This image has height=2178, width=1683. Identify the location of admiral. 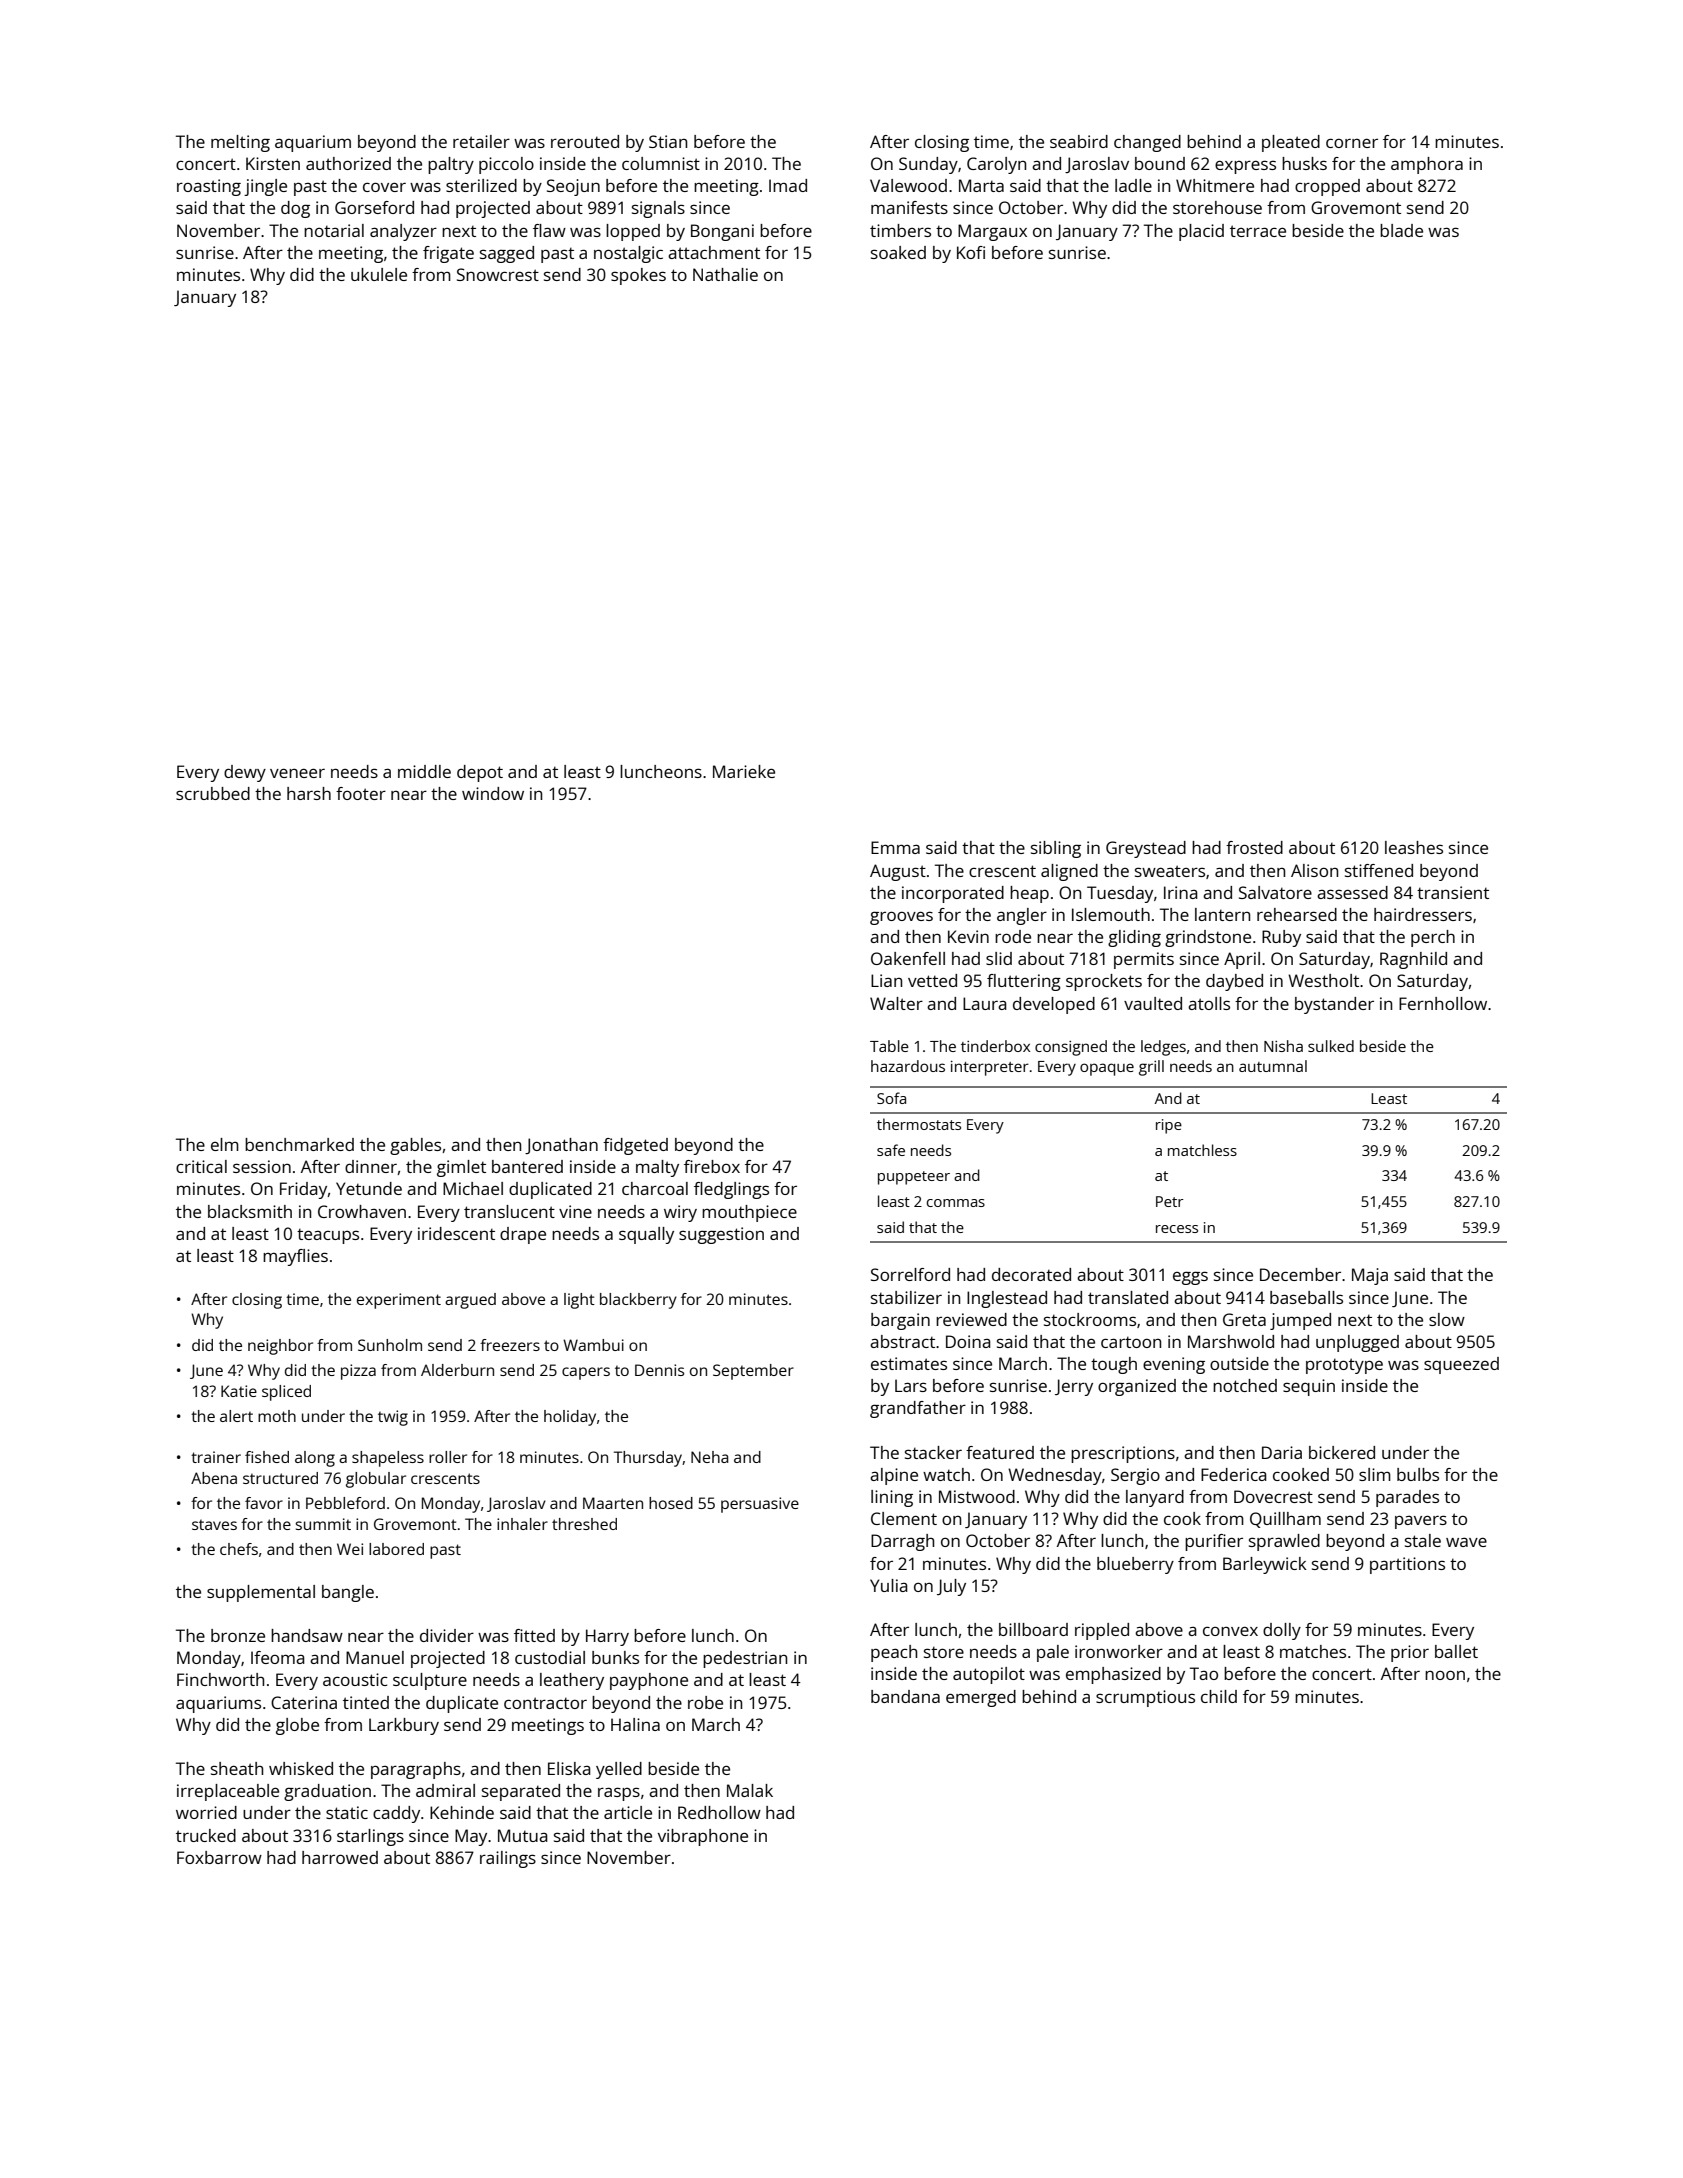
(445, 1790).
